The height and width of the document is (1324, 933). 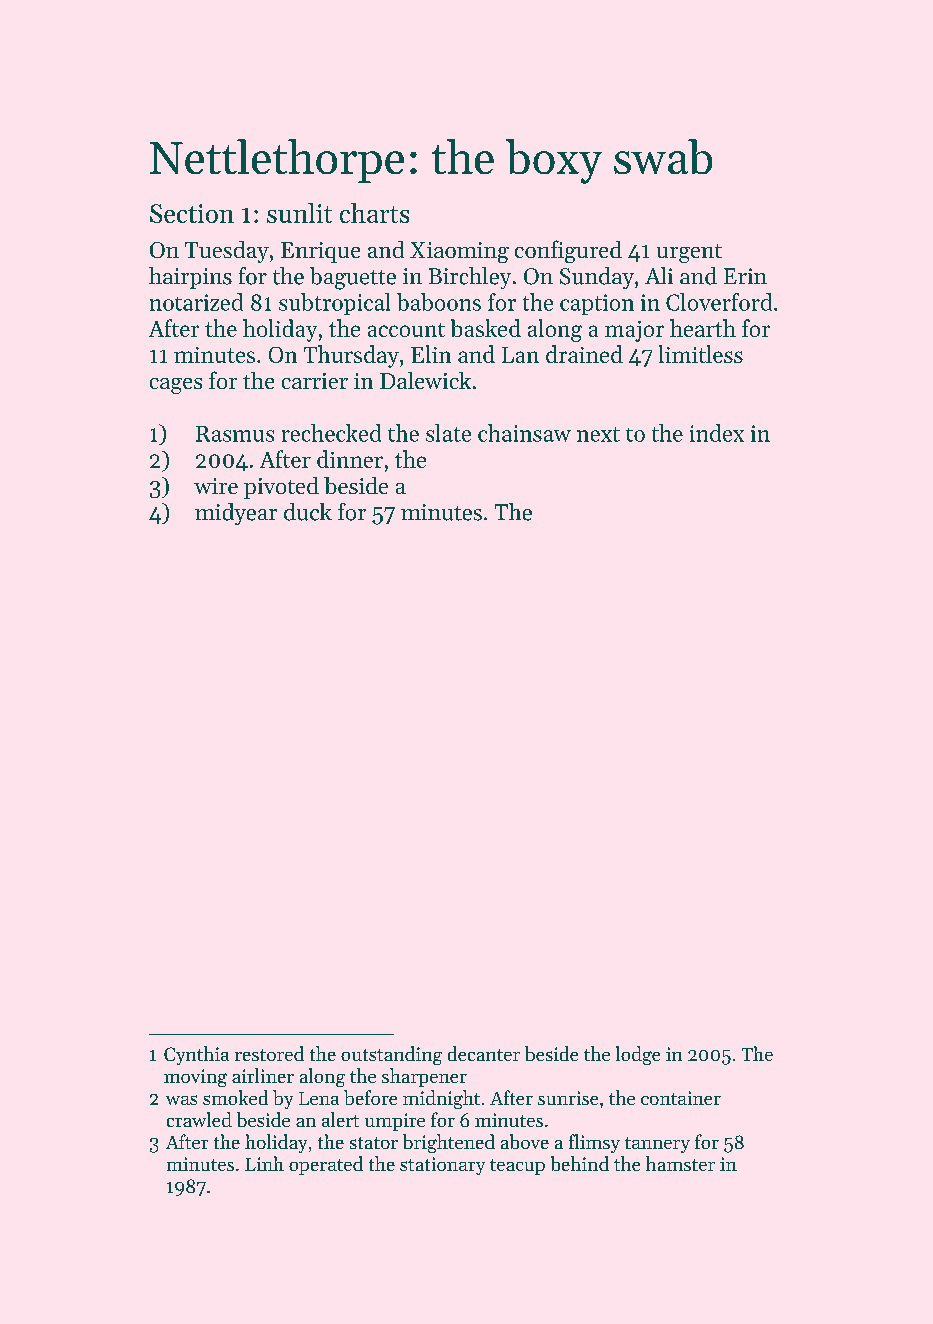 I want to click on next, so click(x=598, y=434).
